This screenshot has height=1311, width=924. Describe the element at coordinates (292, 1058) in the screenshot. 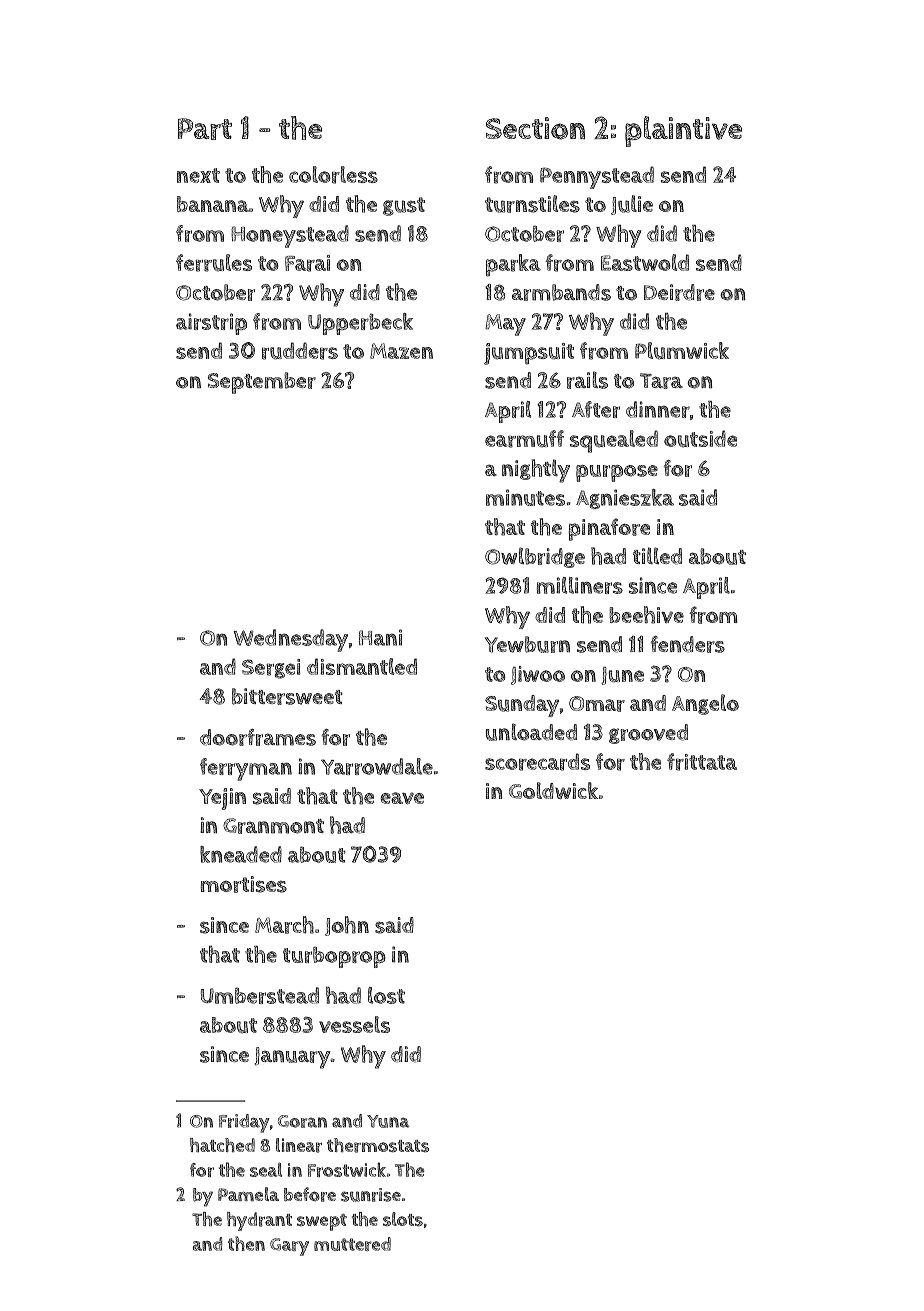

I see `January` at that location.
